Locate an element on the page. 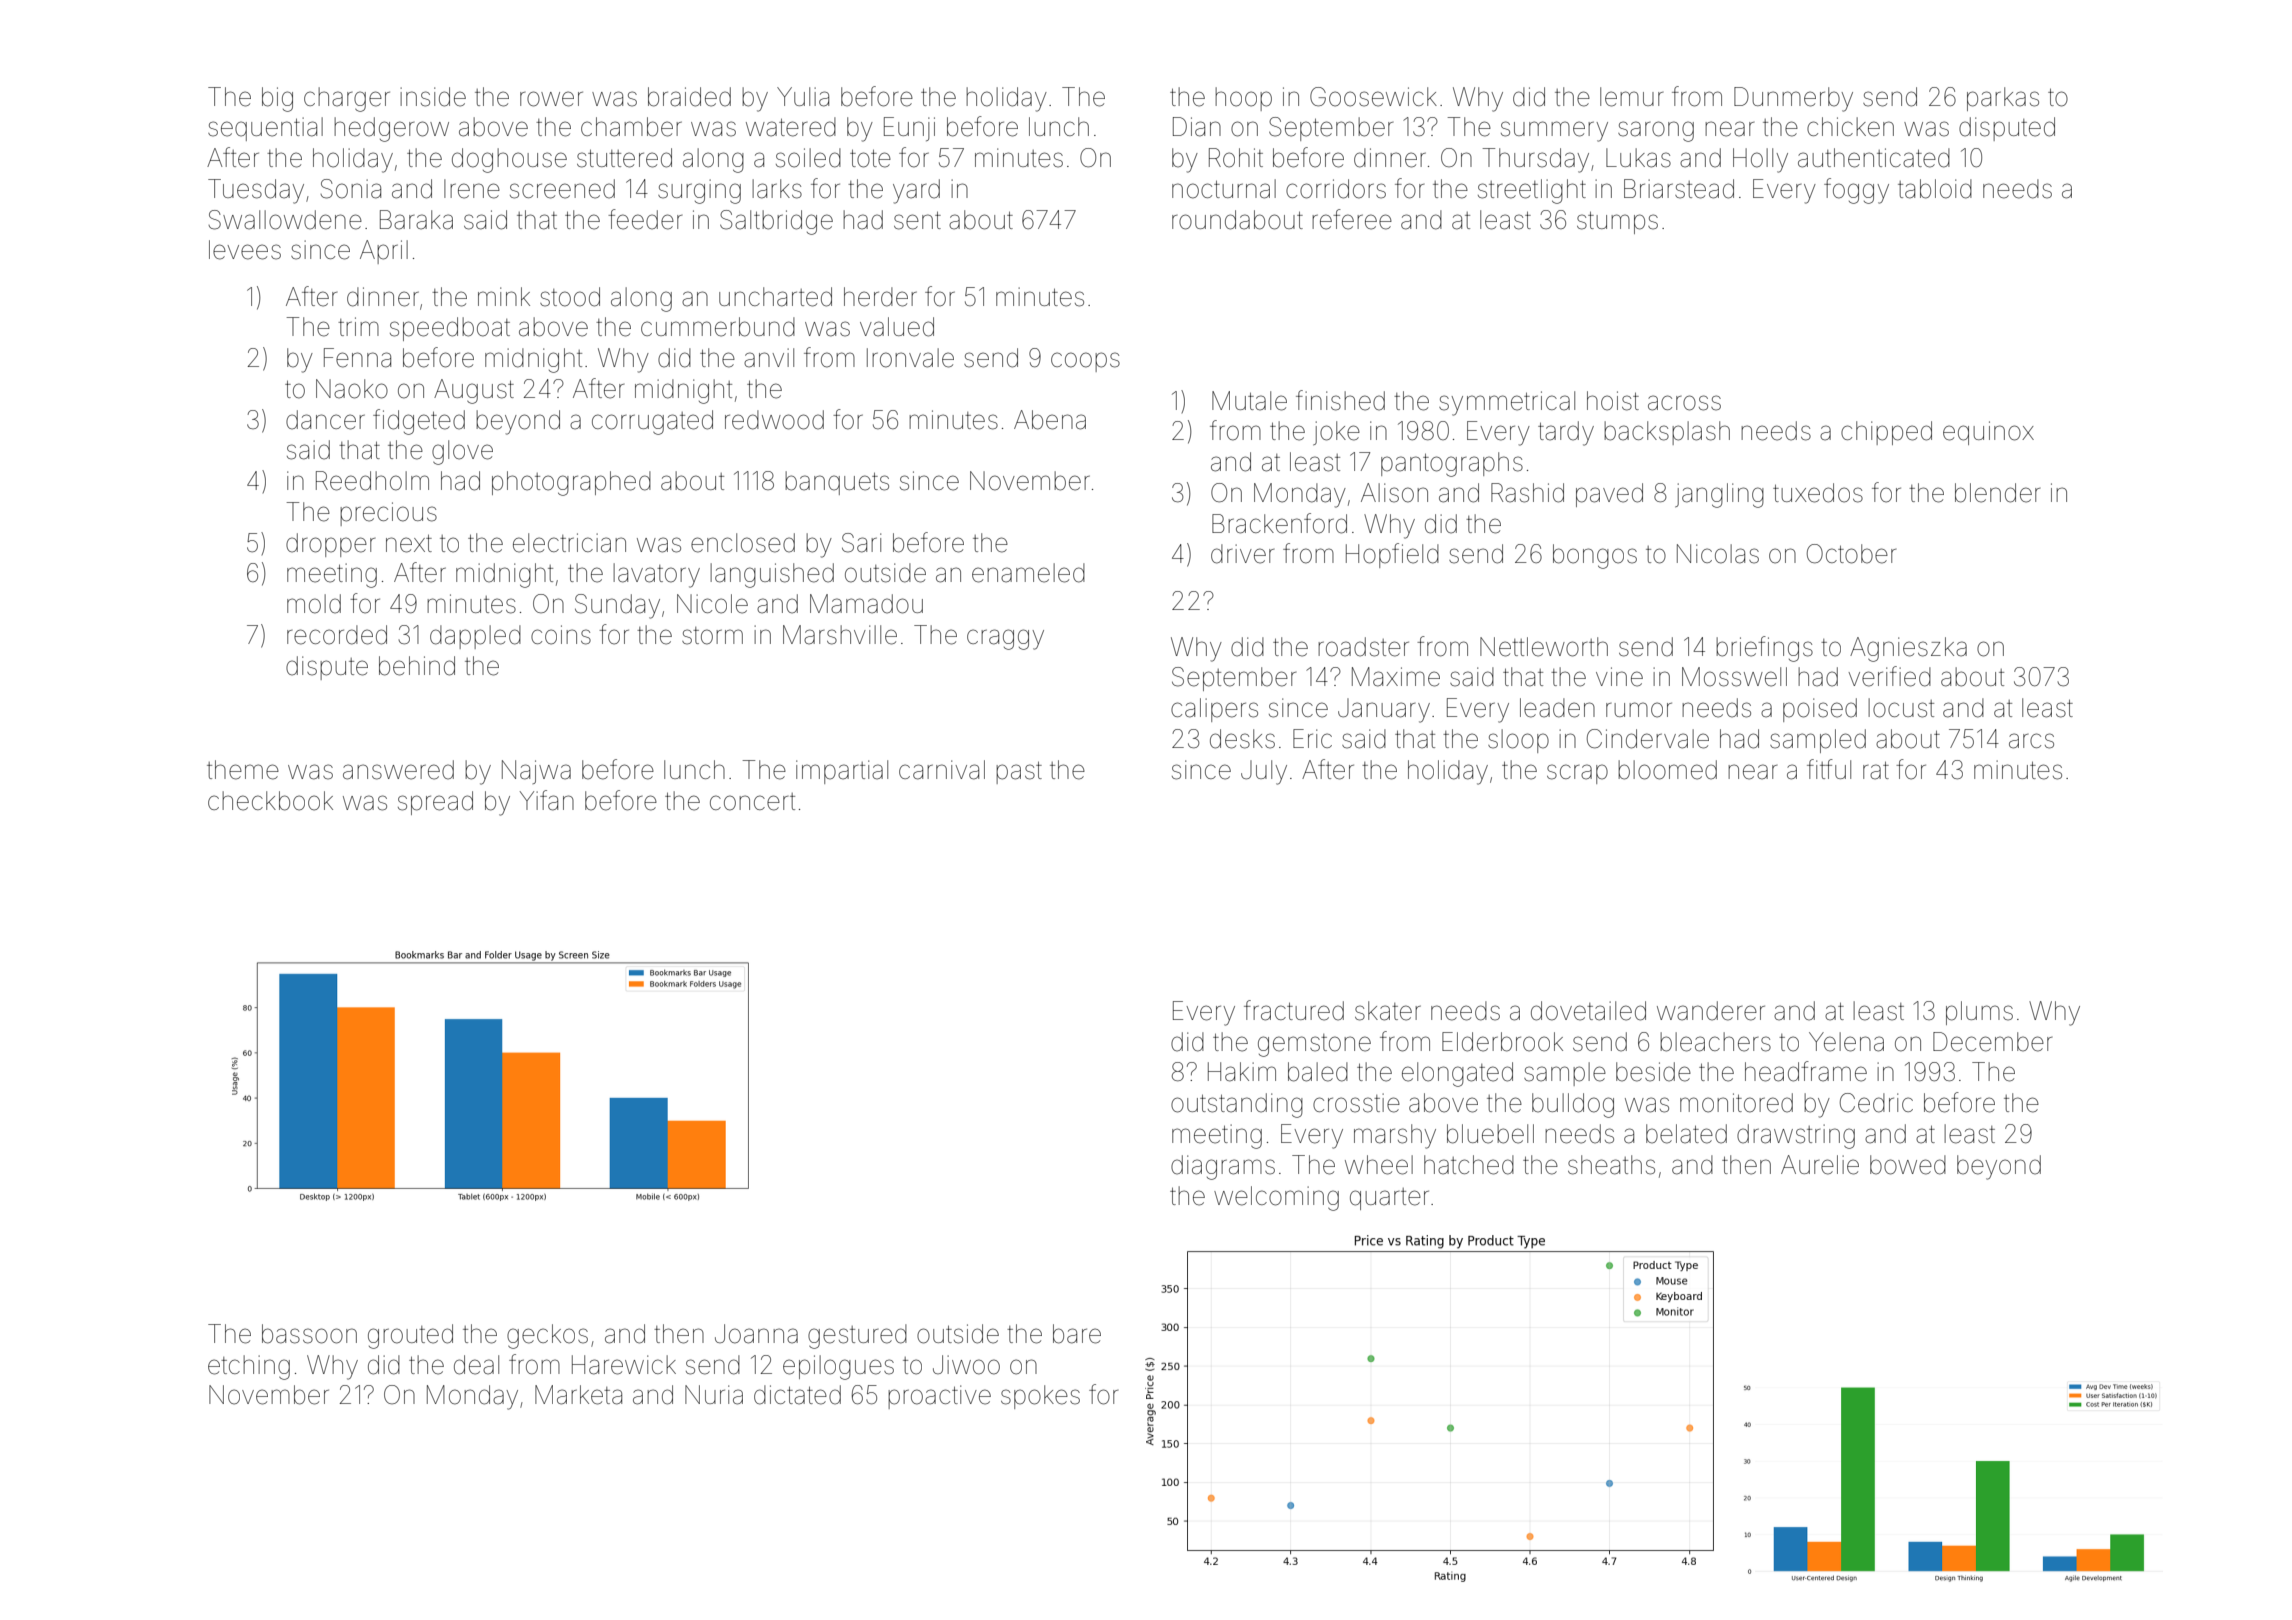 The height and width of the page is (1620, 2292). Yifan is located at coordinates (547, 800).
